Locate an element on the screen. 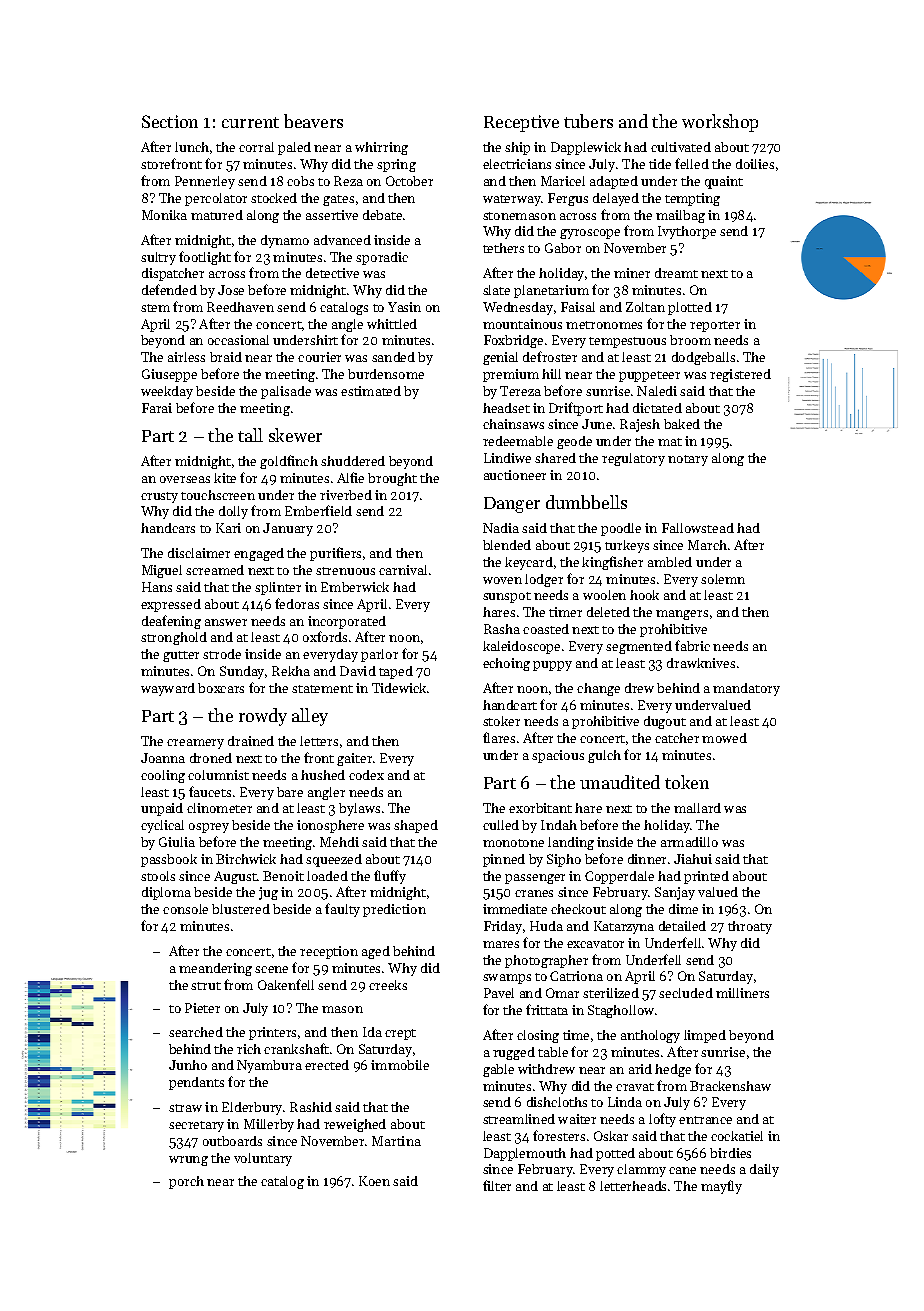  disclaimer is located at coordinates (199, 553).
